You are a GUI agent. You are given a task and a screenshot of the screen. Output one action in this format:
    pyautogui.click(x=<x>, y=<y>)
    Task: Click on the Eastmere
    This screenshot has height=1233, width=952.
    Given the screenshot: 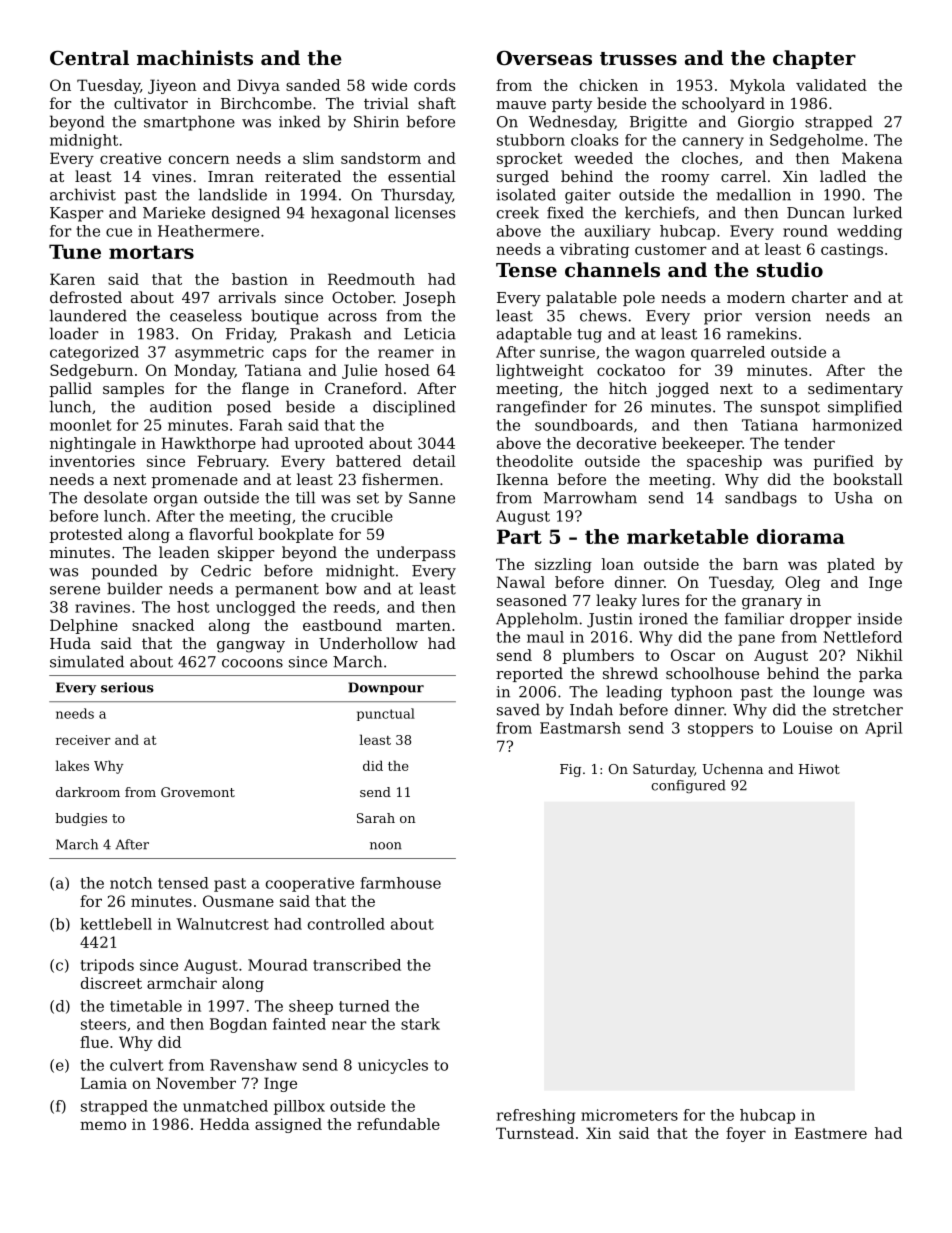 What is the action you would take?
    pyautogui.click(x=831, y=1133)
